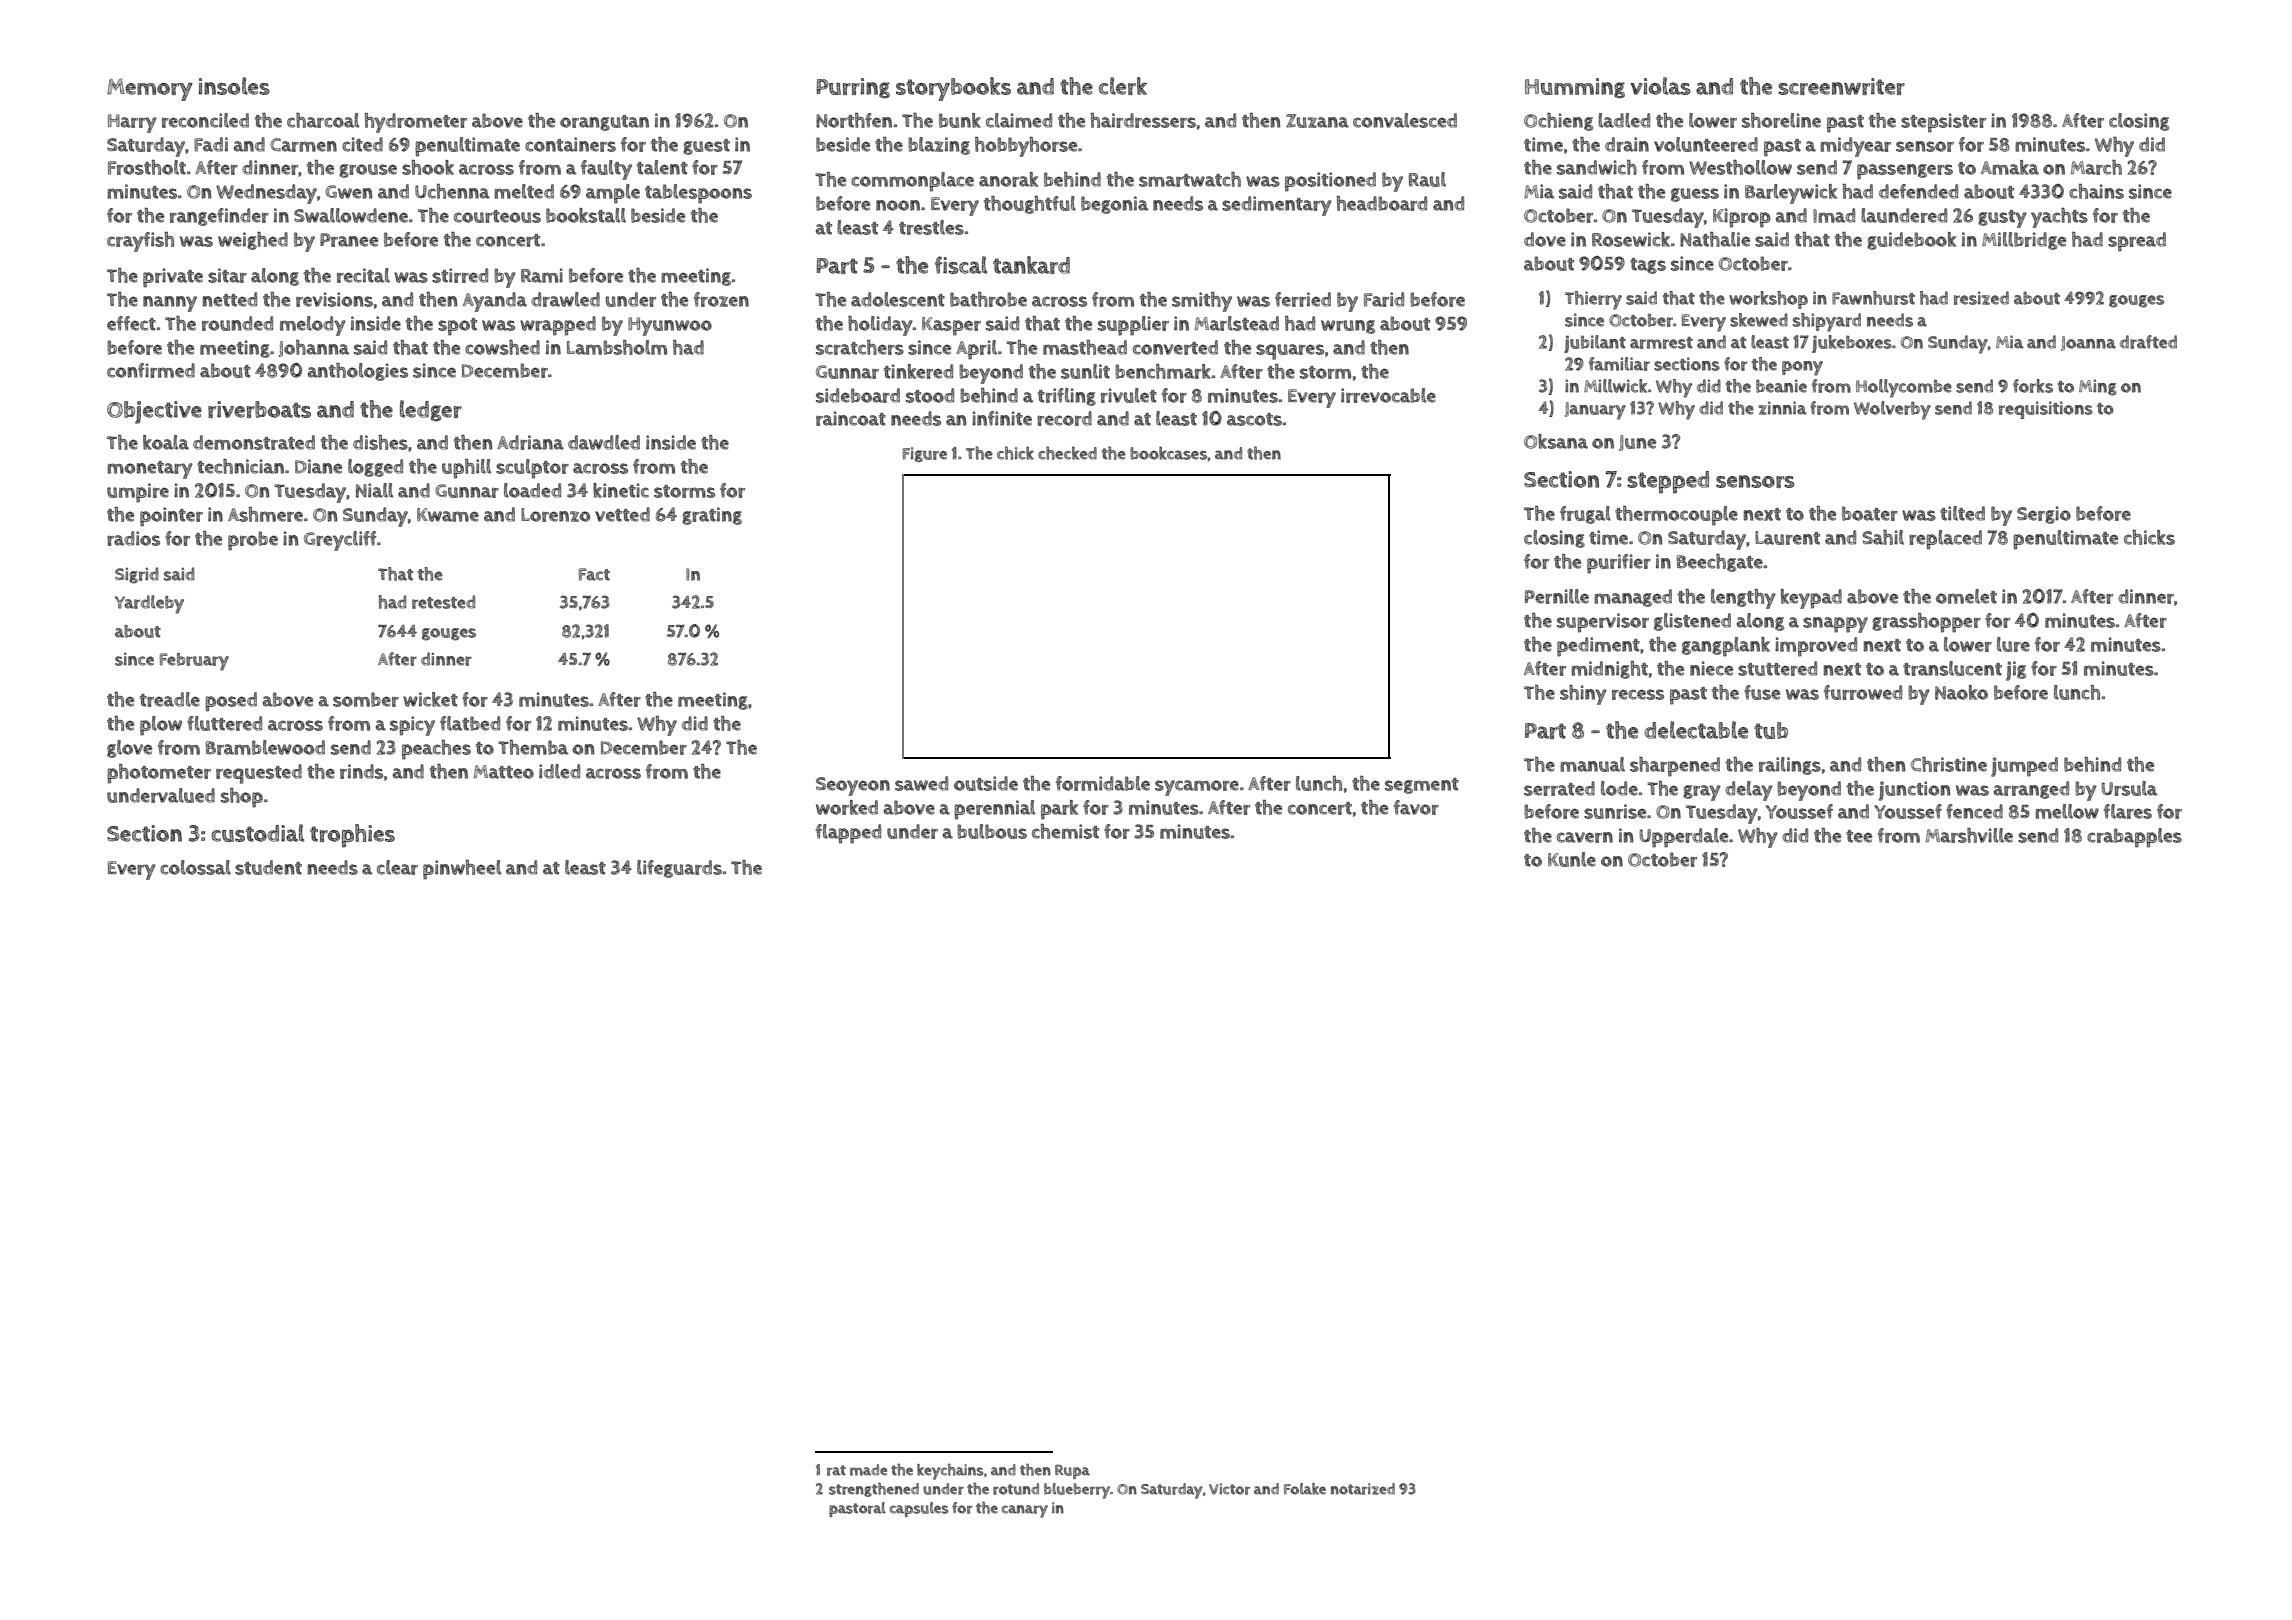 This screenshot has height=1620, width=2292. What do you see at coordinates (1949, 764) in the screenshot?
I see `Christine` at bounding box center [1949, 764].
